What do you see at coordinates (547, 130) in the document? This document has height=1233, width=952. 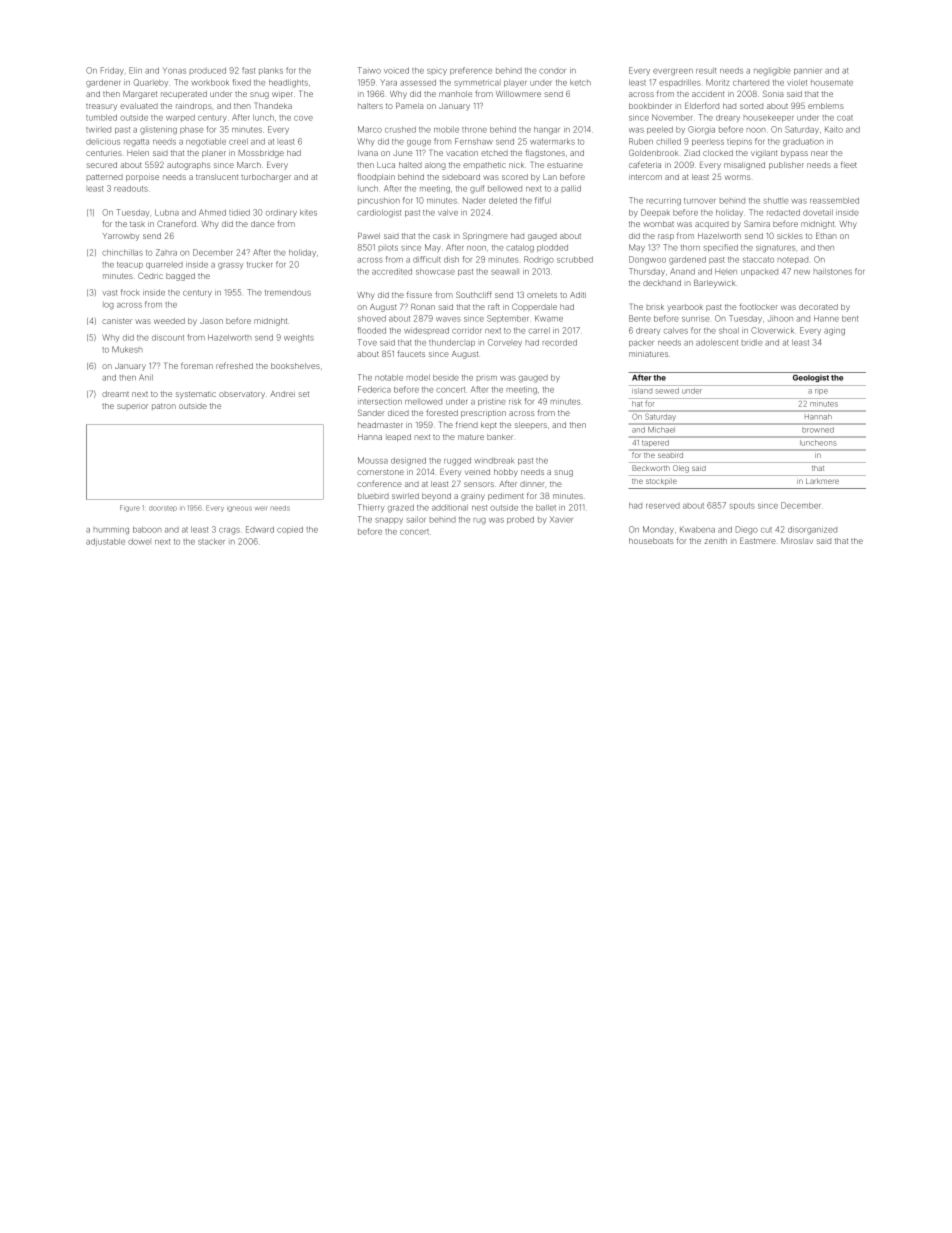 I see `hangar` at bounding box center [547, 130].
